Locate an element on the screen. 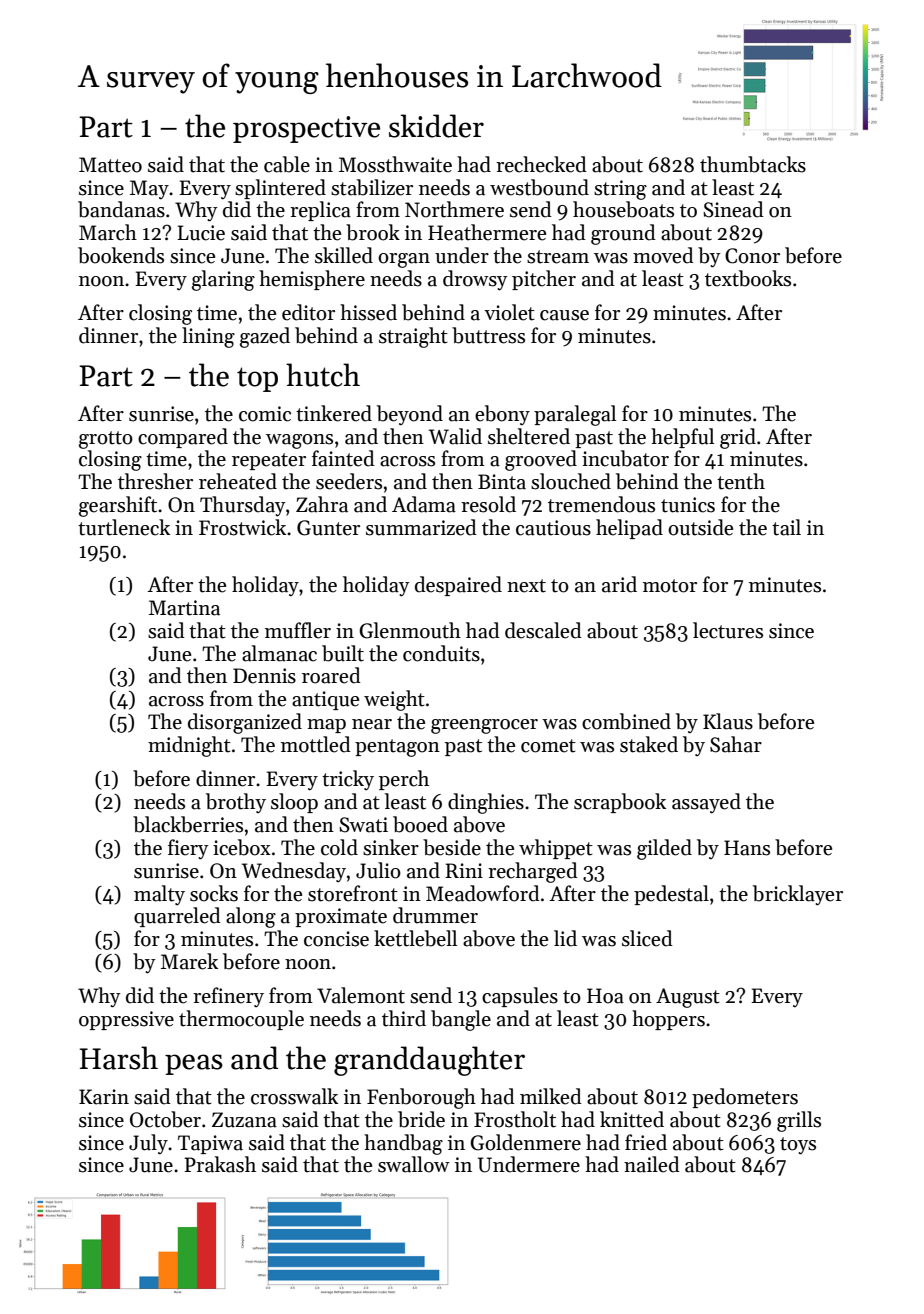 The width and height of the screenshot is (924, 1314). muffler is located at coordinates (298, 630).
